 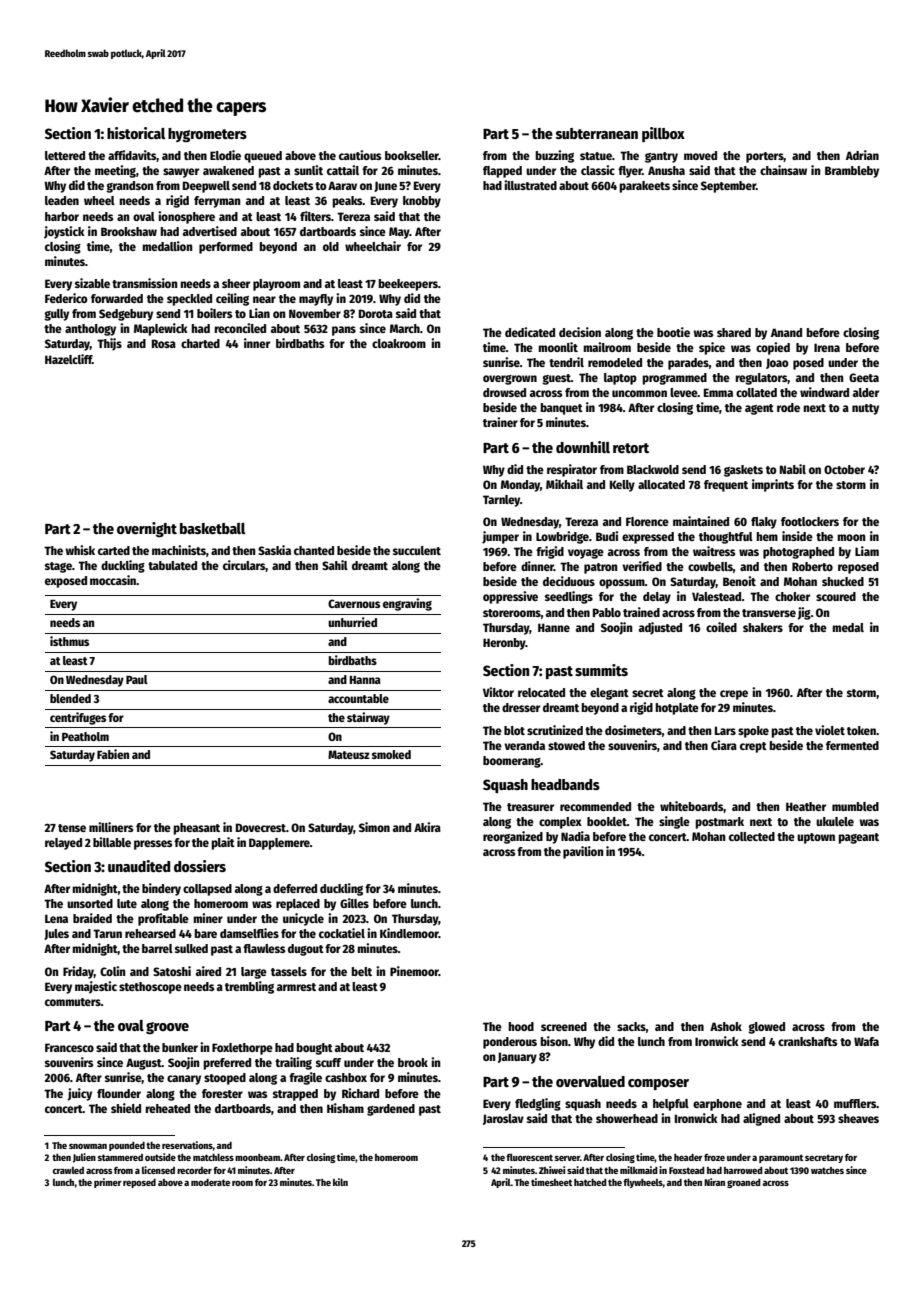 I want to click on whisk, so click(x=80, y=550).
